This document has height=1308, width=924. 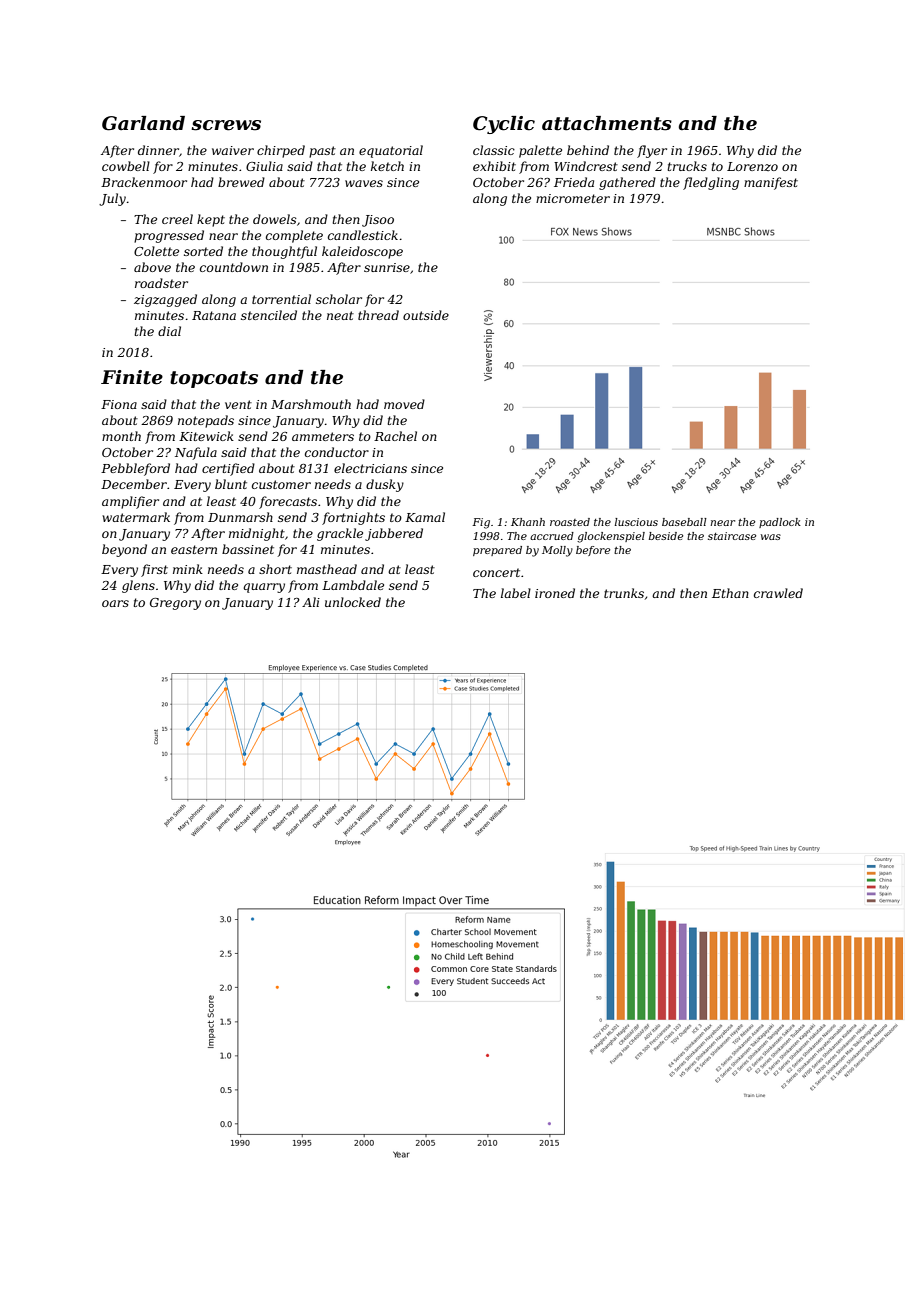 What do you see at coordinates (711, 183) in the document?
I see `fledgling` at bounding box center [711, 183].
